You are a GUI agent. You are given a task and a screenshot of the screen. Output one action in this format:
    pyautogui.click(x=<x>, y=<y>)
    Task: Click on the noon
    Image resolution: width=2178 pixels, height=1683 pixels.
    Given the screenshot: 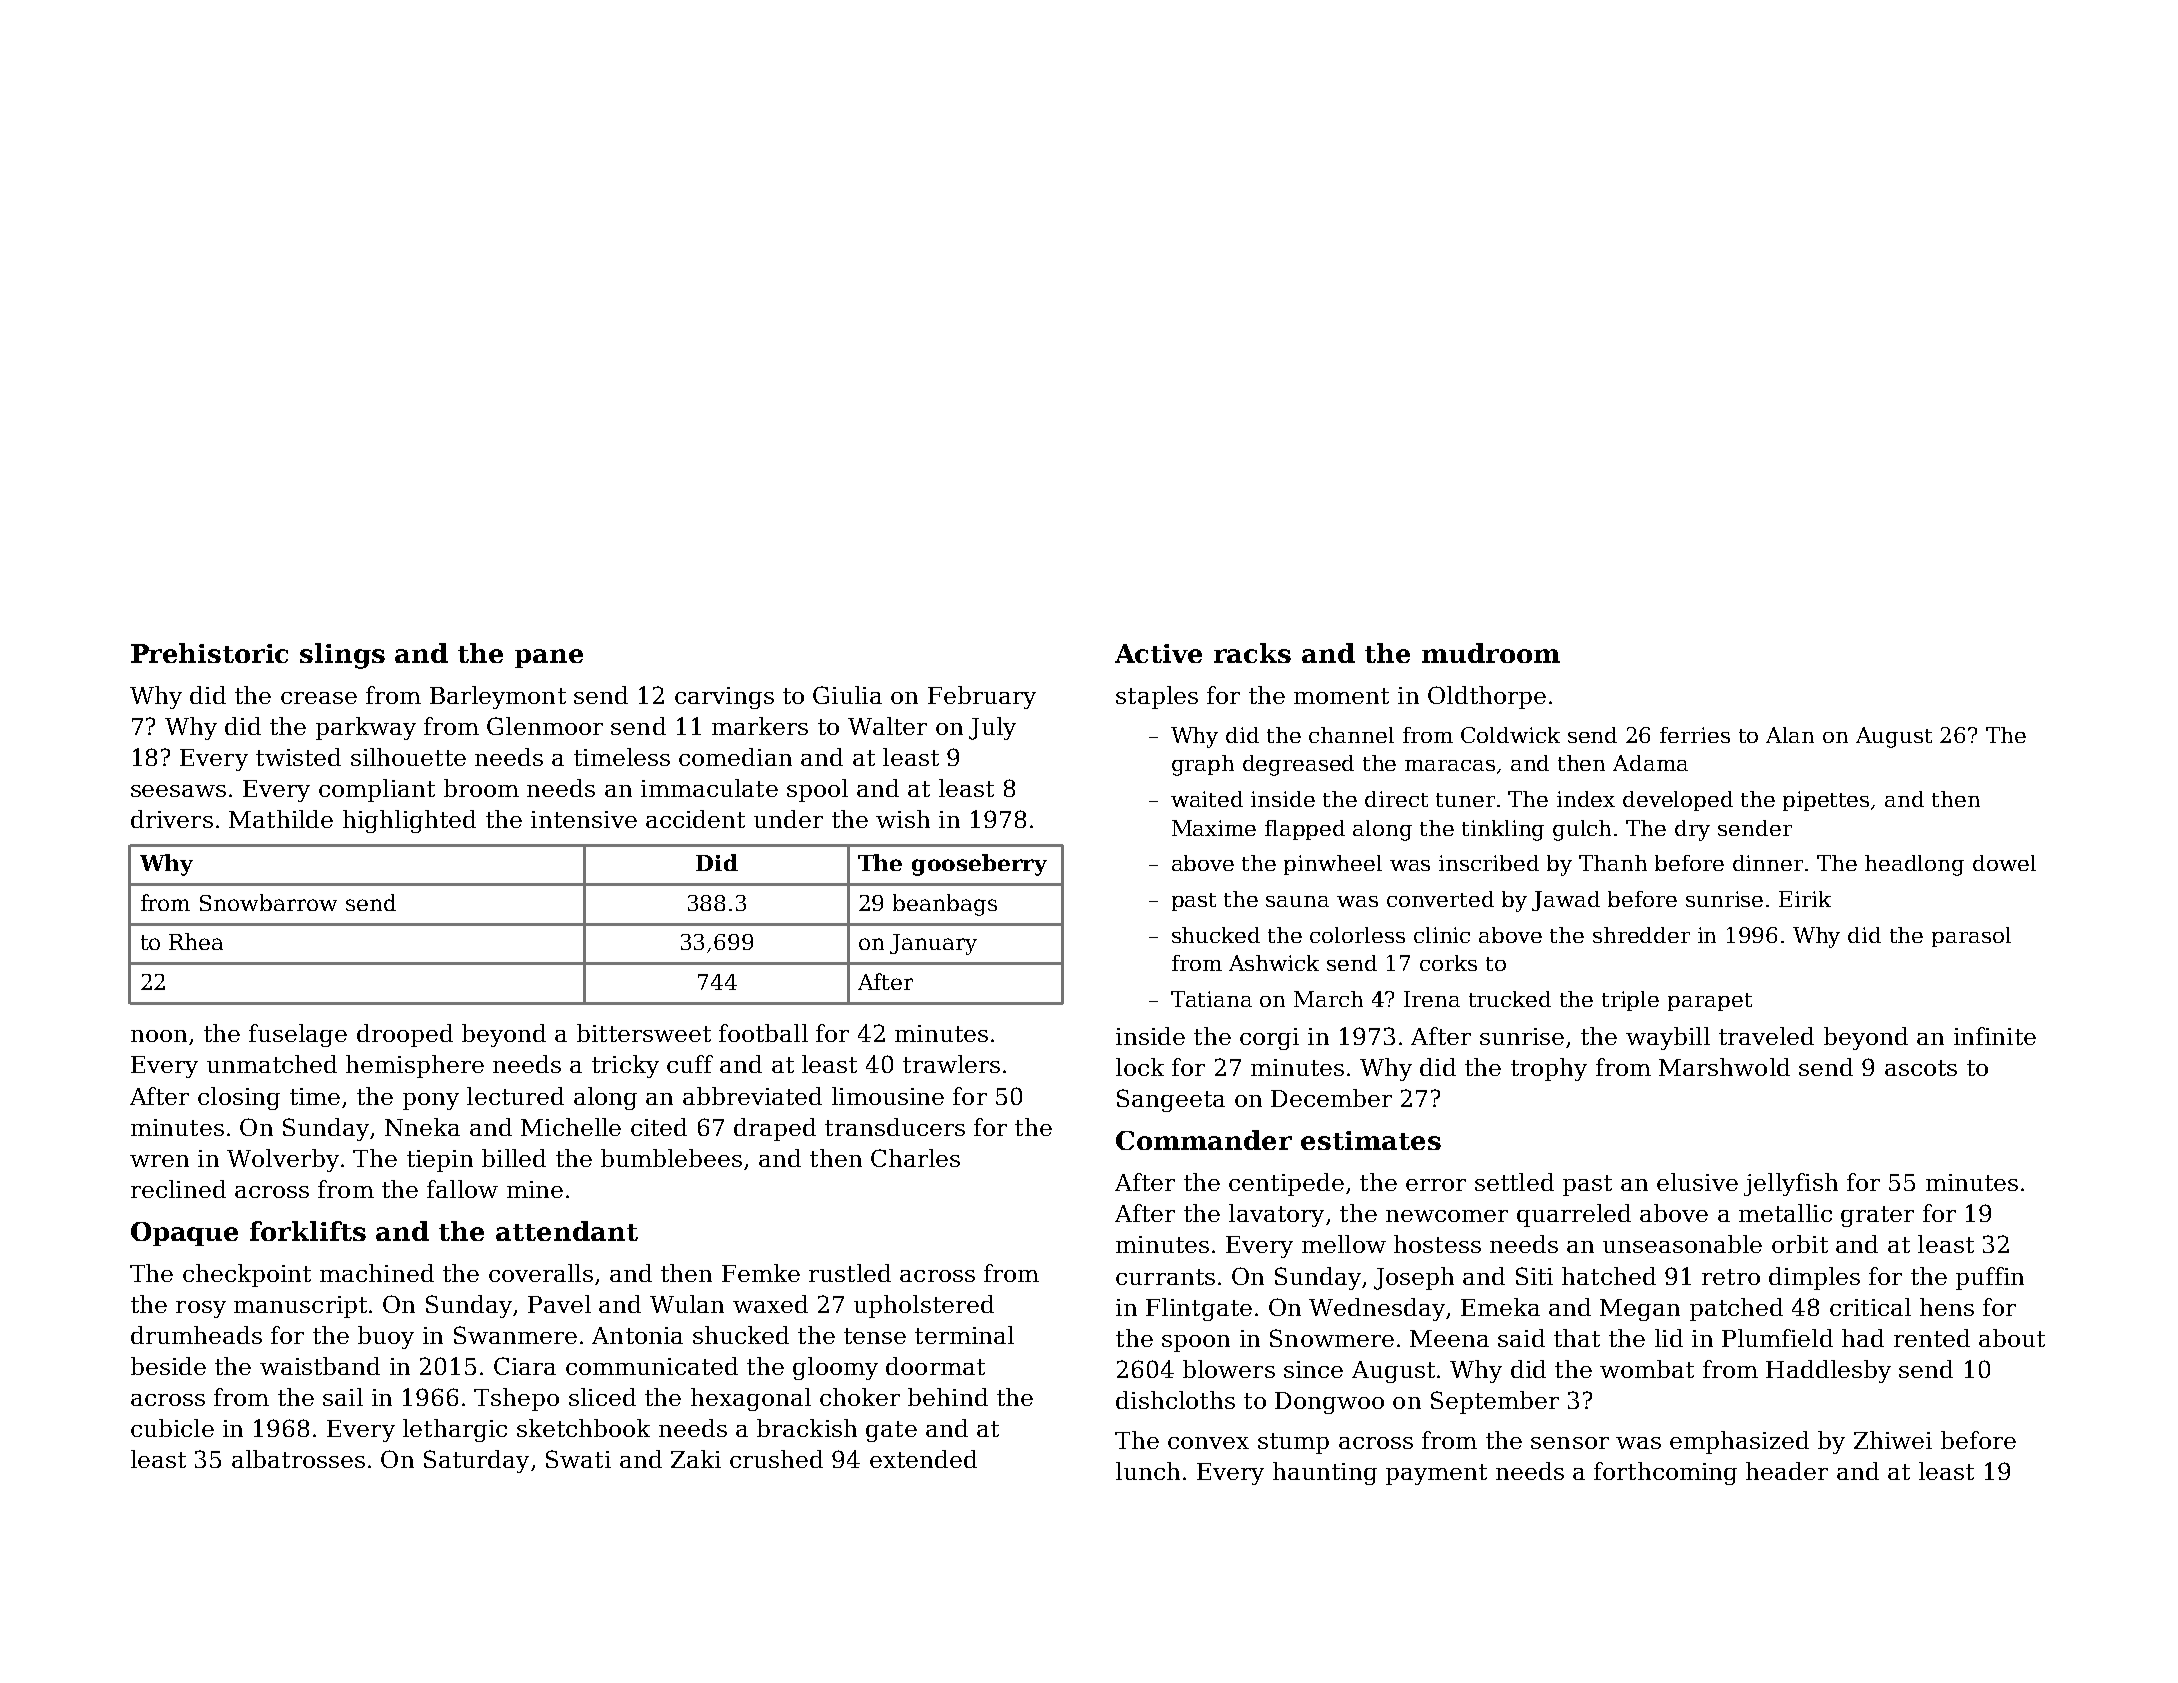 What is the action you would take?
    pyautogui.click(x=159, y=1036)
